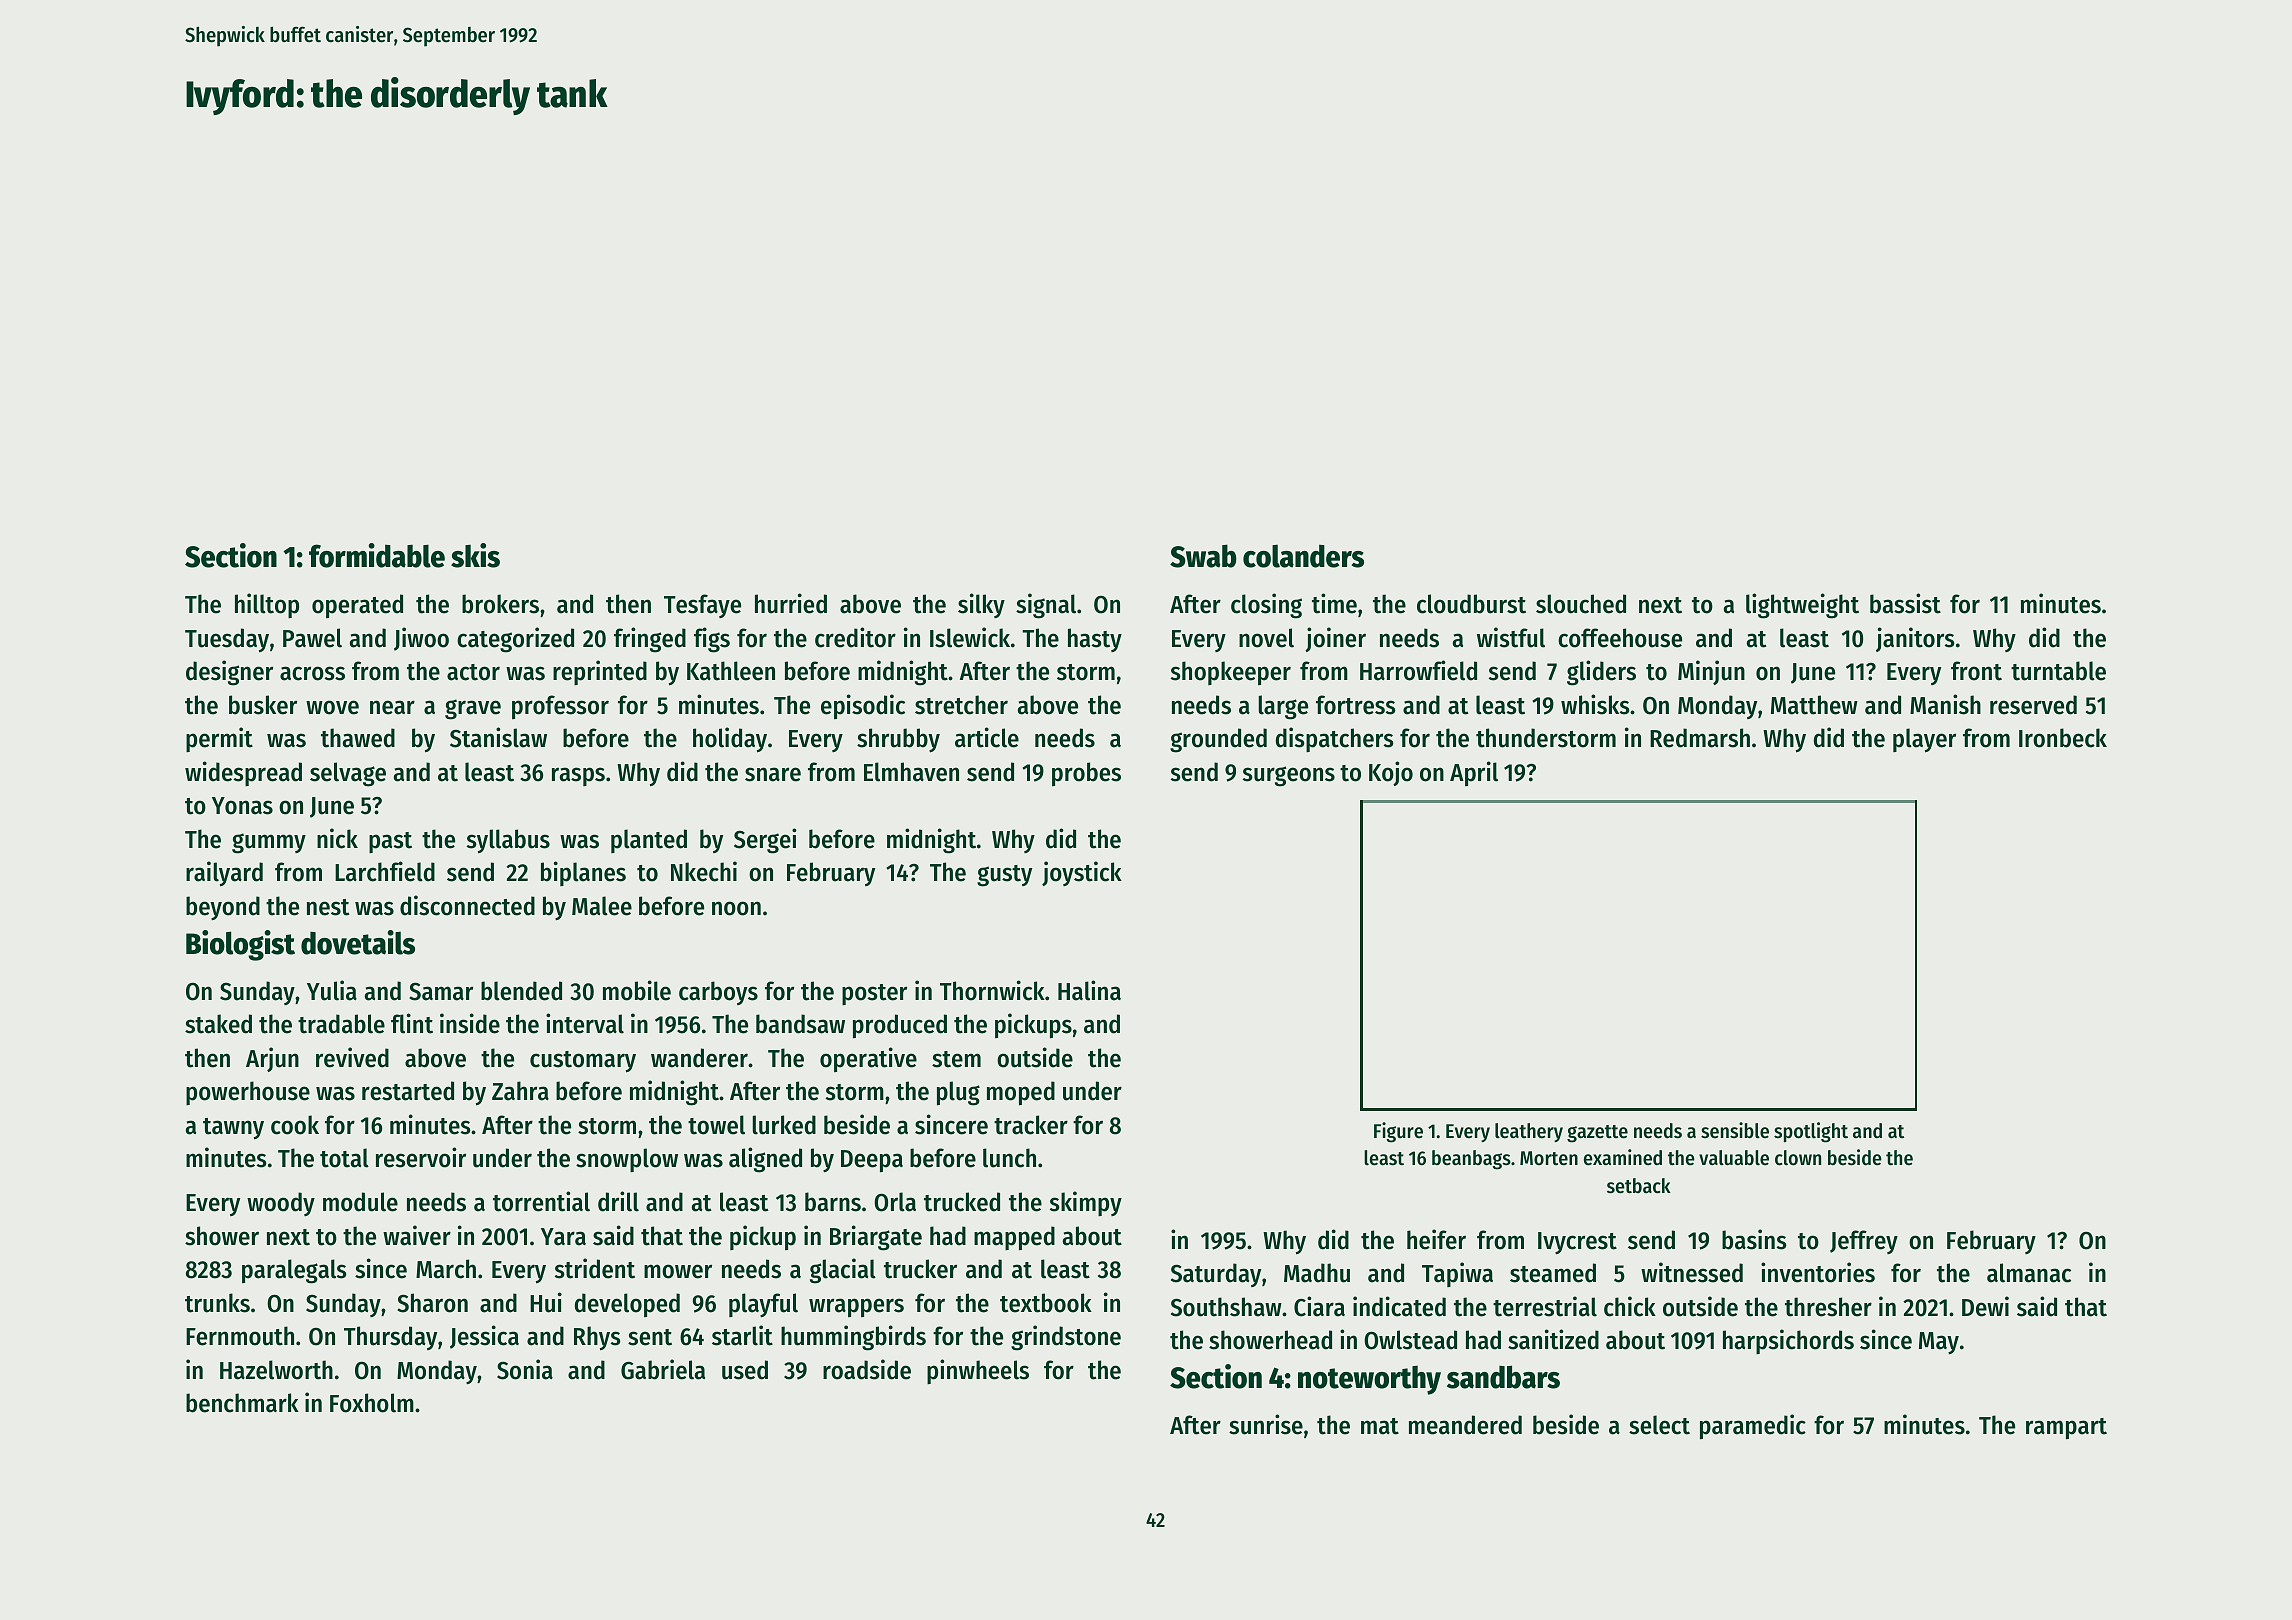 The height and width of the screenshot is (1620, 2292). I want to click on surgeons, so click(1289, 776).
